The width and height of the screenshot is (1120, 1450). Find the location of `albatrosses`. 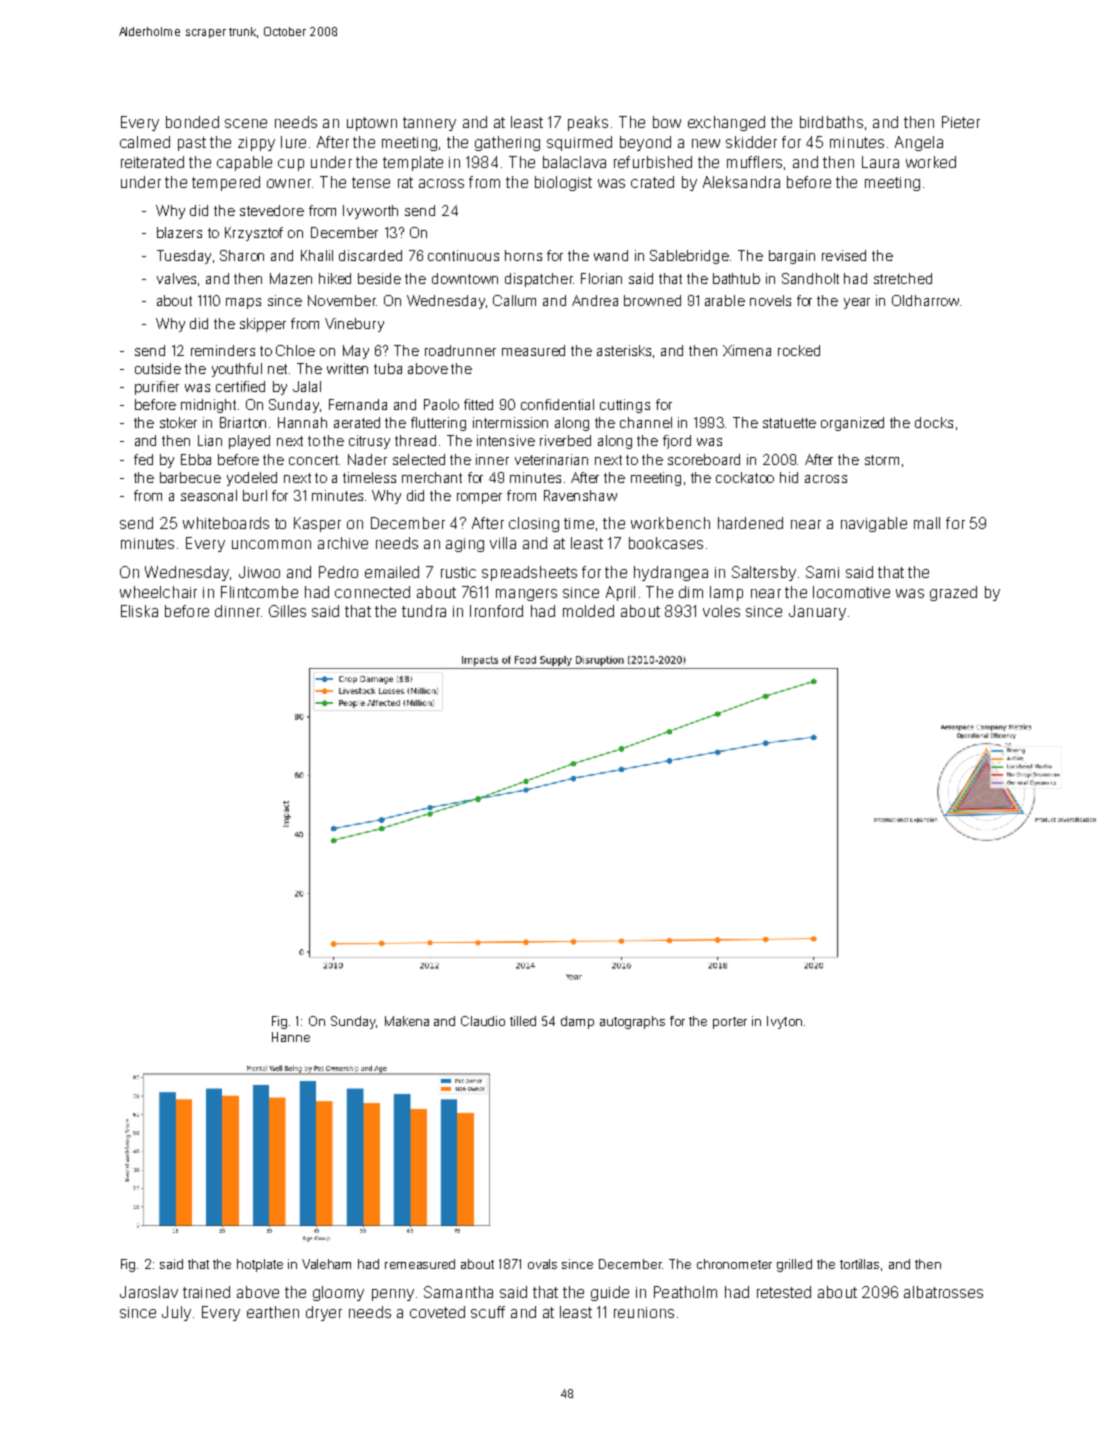

albatrosses is located at coordinates (943, 1292).
